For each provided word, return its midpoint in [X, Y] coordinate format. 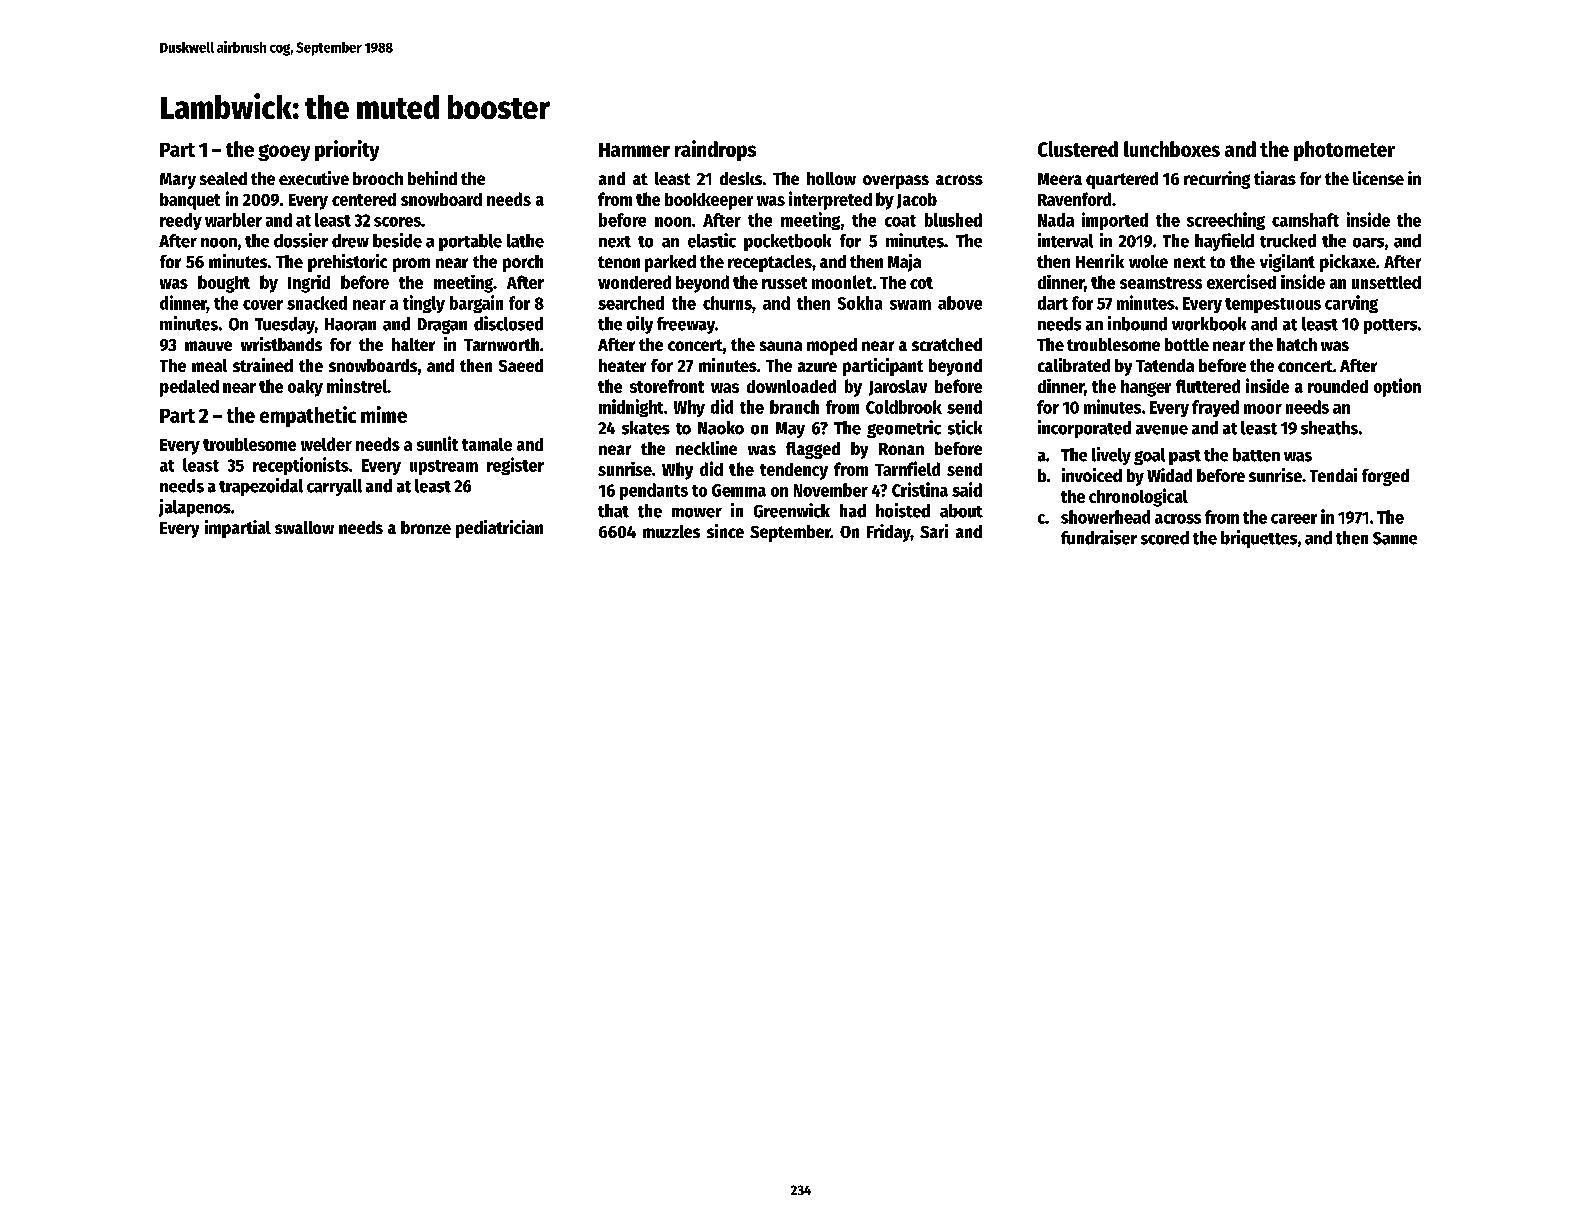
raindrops [715, 150]
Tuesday [285, 325]
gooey [284, 152]
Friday [889, 533]
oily [640, 325]
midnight [631, 408]
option [1397, 387]
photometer [1344, 151]
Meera [1060, 179]
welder [326, 444]
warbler [233, 220]
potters [1390, 326]
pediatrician [499, 529]
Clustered [1078, 149]
